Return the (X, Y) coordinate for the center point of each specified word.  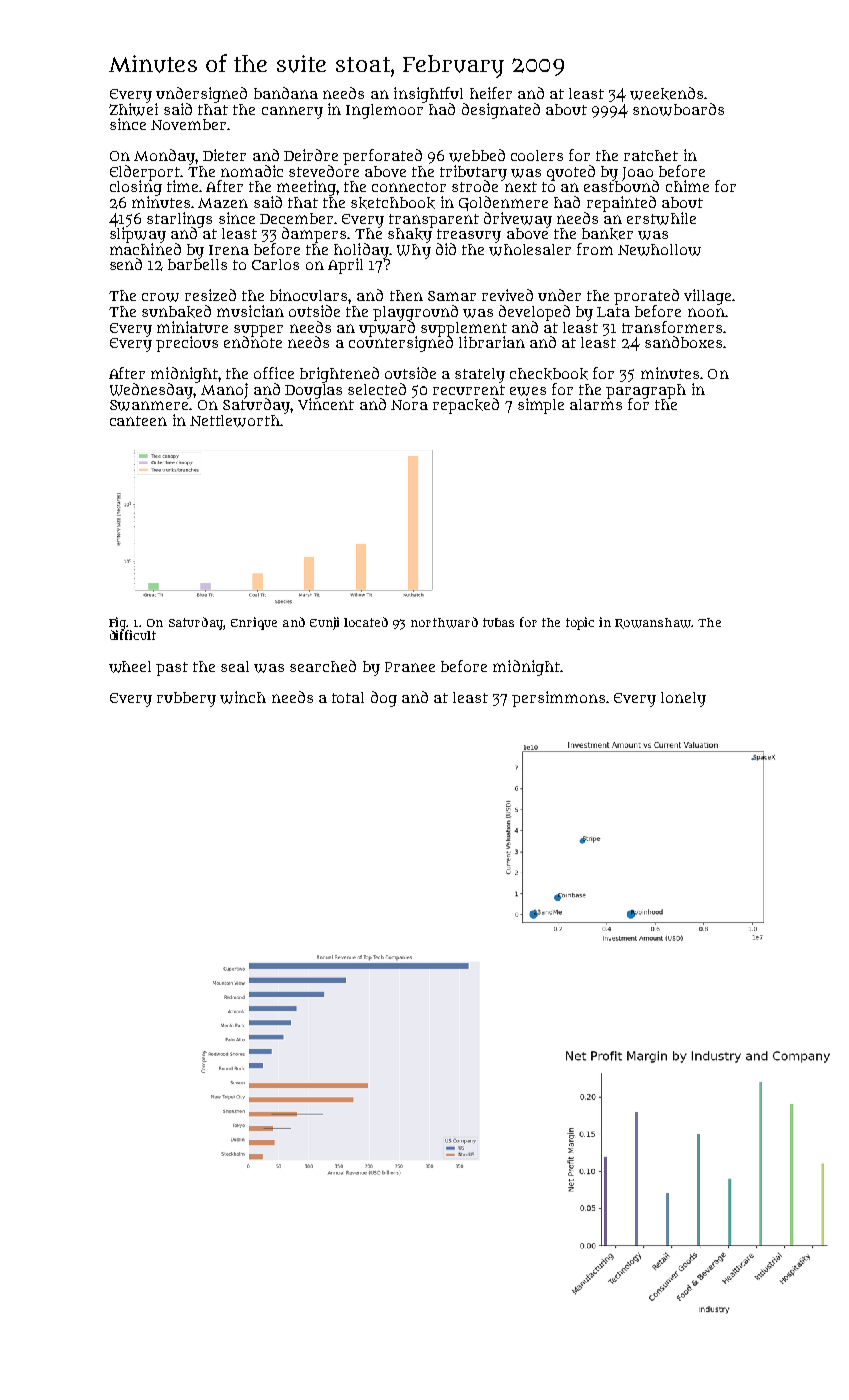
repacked (466, 406)
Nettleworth (235, 421)
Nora (409, 405)
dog (384, 699)
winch (243, 697)
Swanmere (149, 405)
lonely (683, 699)
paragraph (646, 391)
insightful (428, 95)
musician (250, 311)
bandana (286, 93)
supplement (464, 329)
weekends (666, 93)
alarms (596, 404)
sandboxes (683, 342)
